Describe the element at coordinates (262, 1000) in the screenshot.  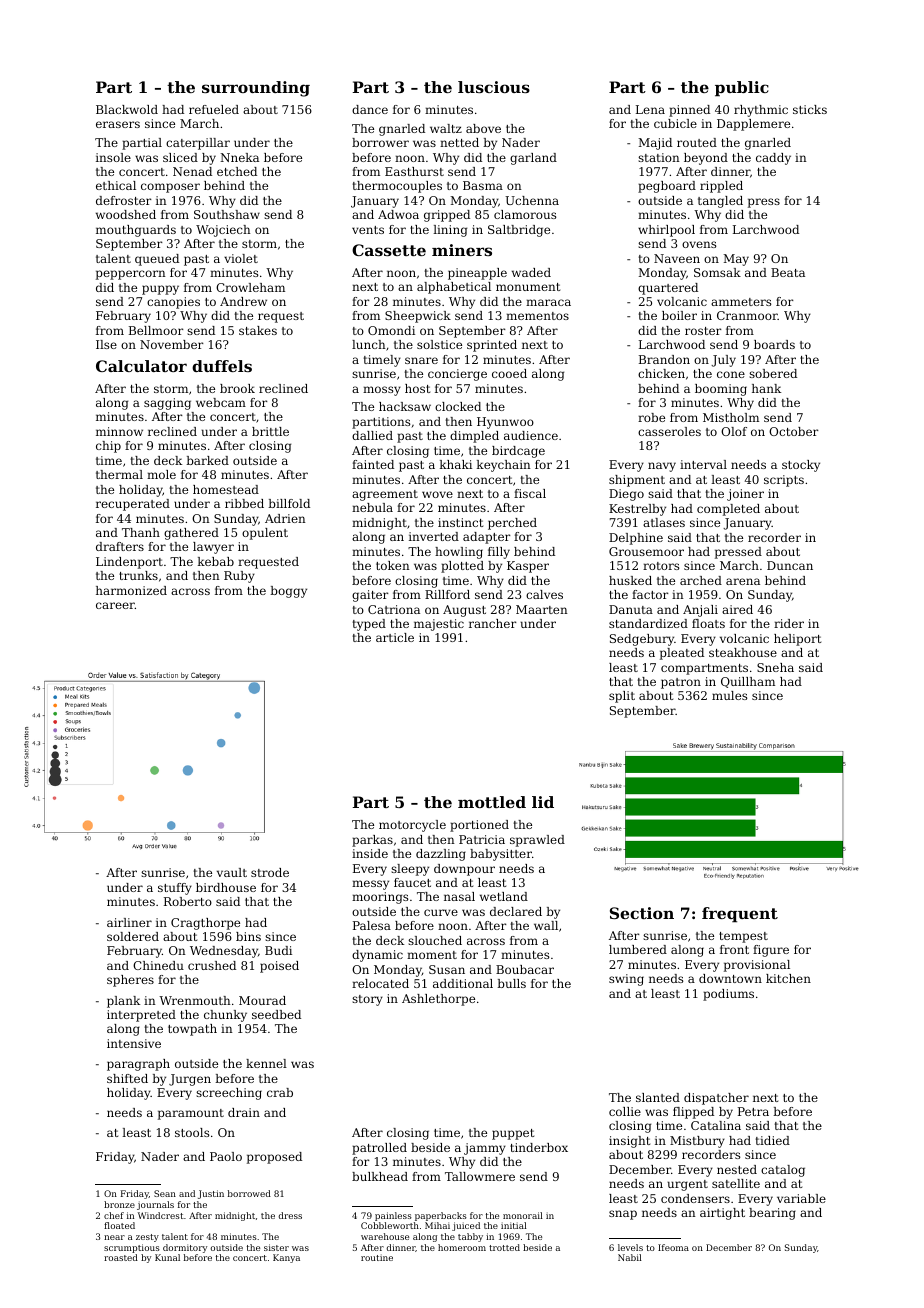
I see `Mourad` at that location.
